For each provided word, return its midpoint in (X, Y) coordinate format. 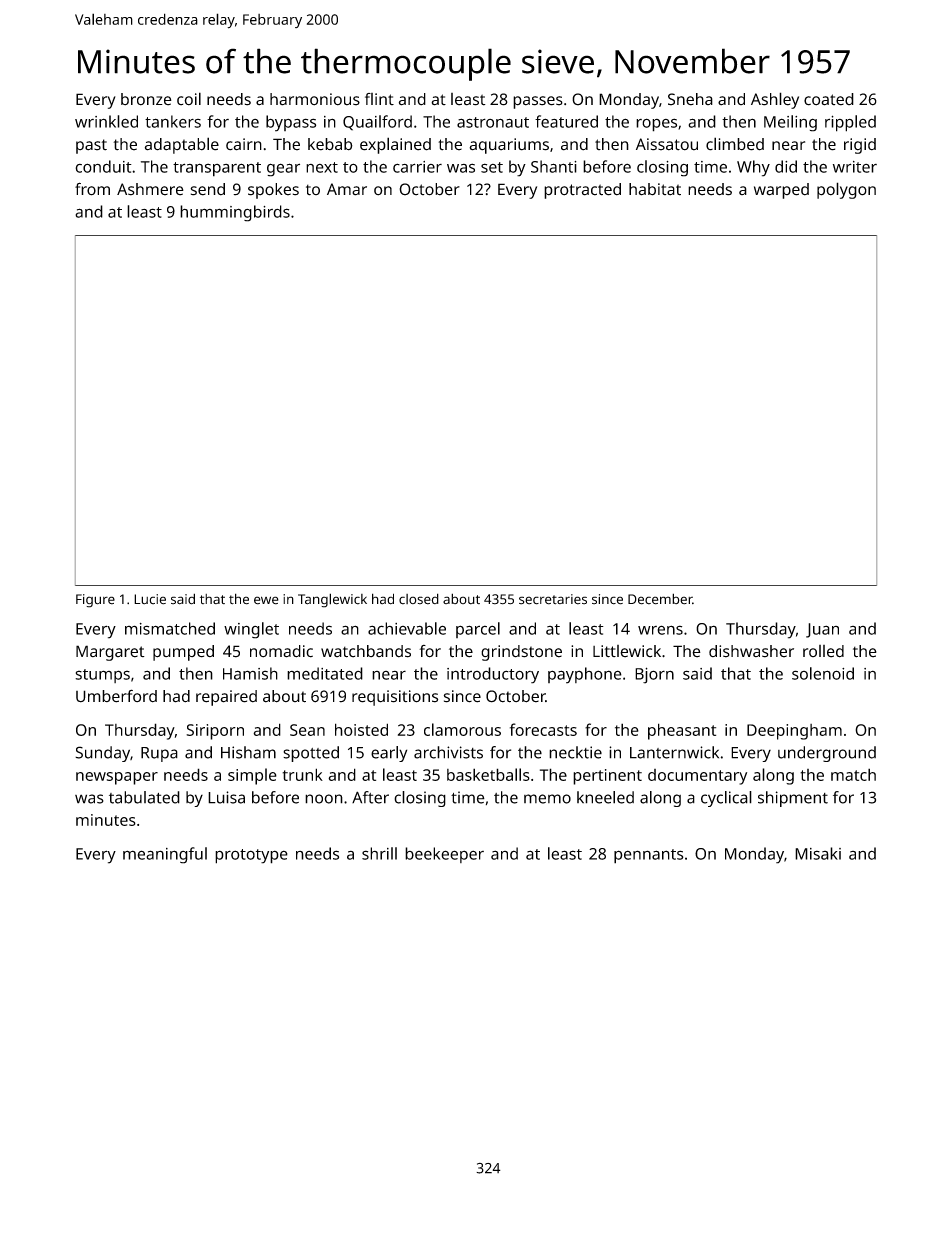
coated (829, 99)
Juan (822, 630)
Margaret (110, 653)
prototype (251, 856)
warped (781, 191)
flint (379, 99)
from (92, 189)
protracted (582, 191)
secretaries (553, 599)
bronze (146, 99)
